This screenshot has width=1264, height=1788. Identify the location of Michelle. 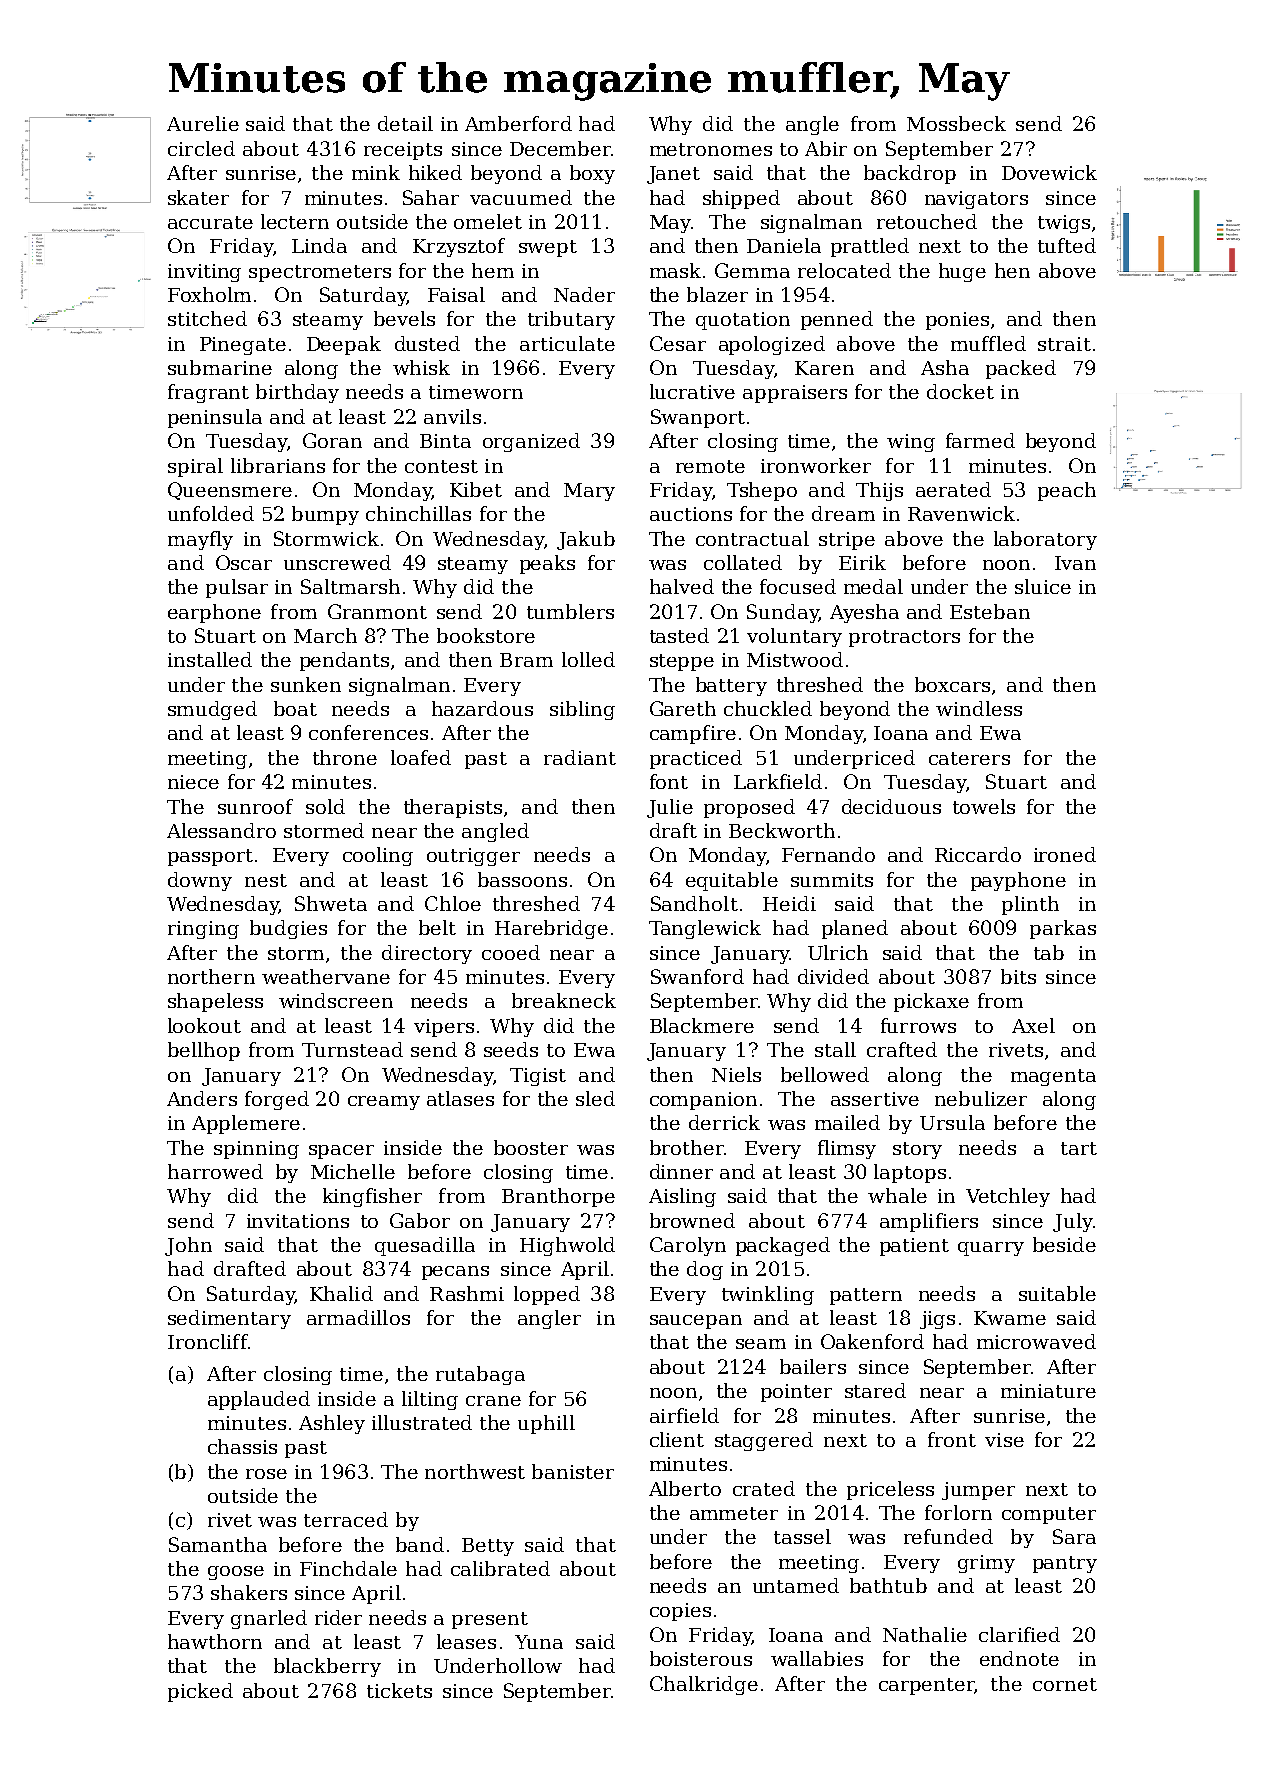
(353, 1171).
